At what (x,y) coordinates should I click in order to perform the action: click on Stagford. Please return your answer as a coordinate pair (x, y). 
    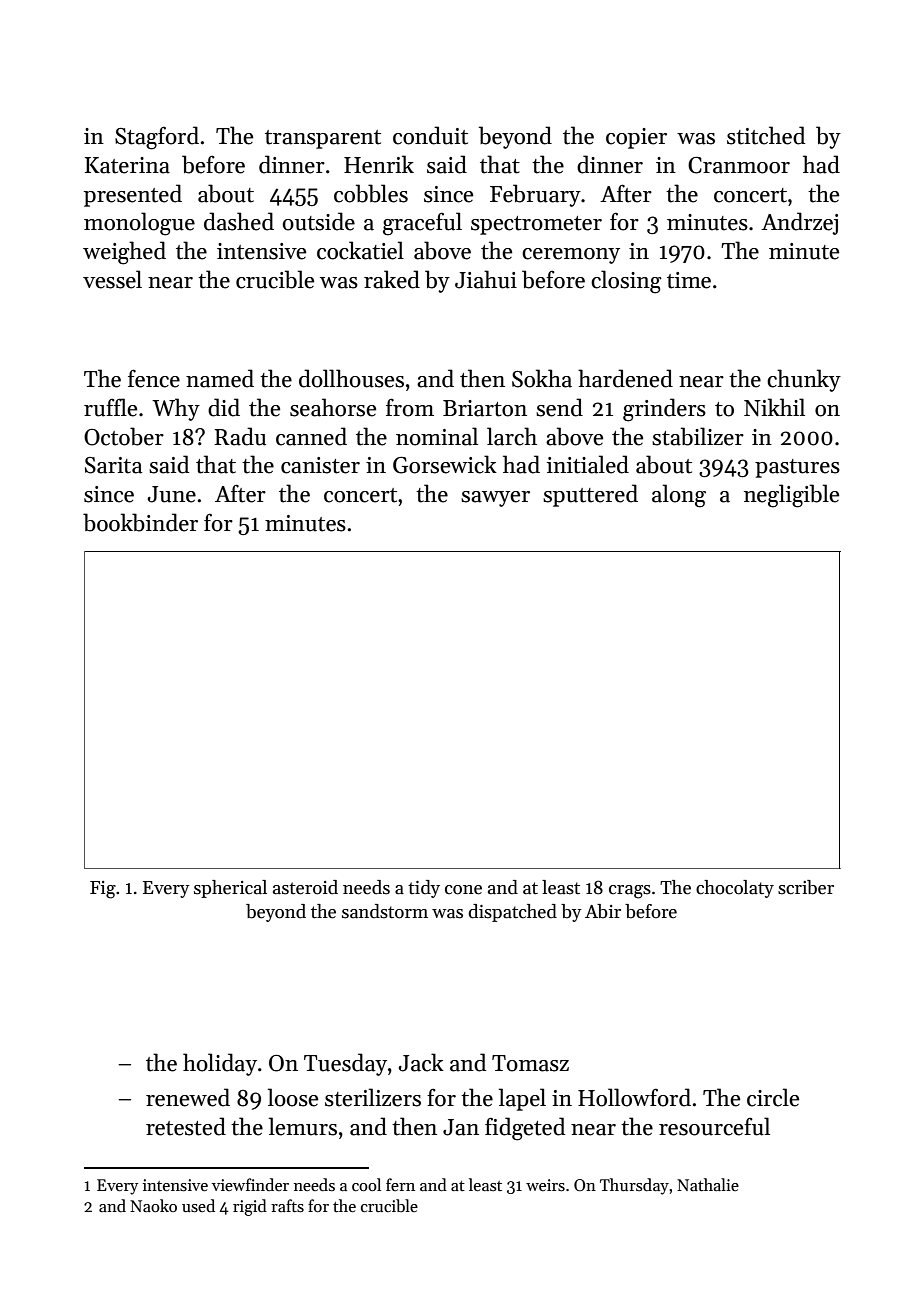
    Looking at the image, I should click on (157, 138).
